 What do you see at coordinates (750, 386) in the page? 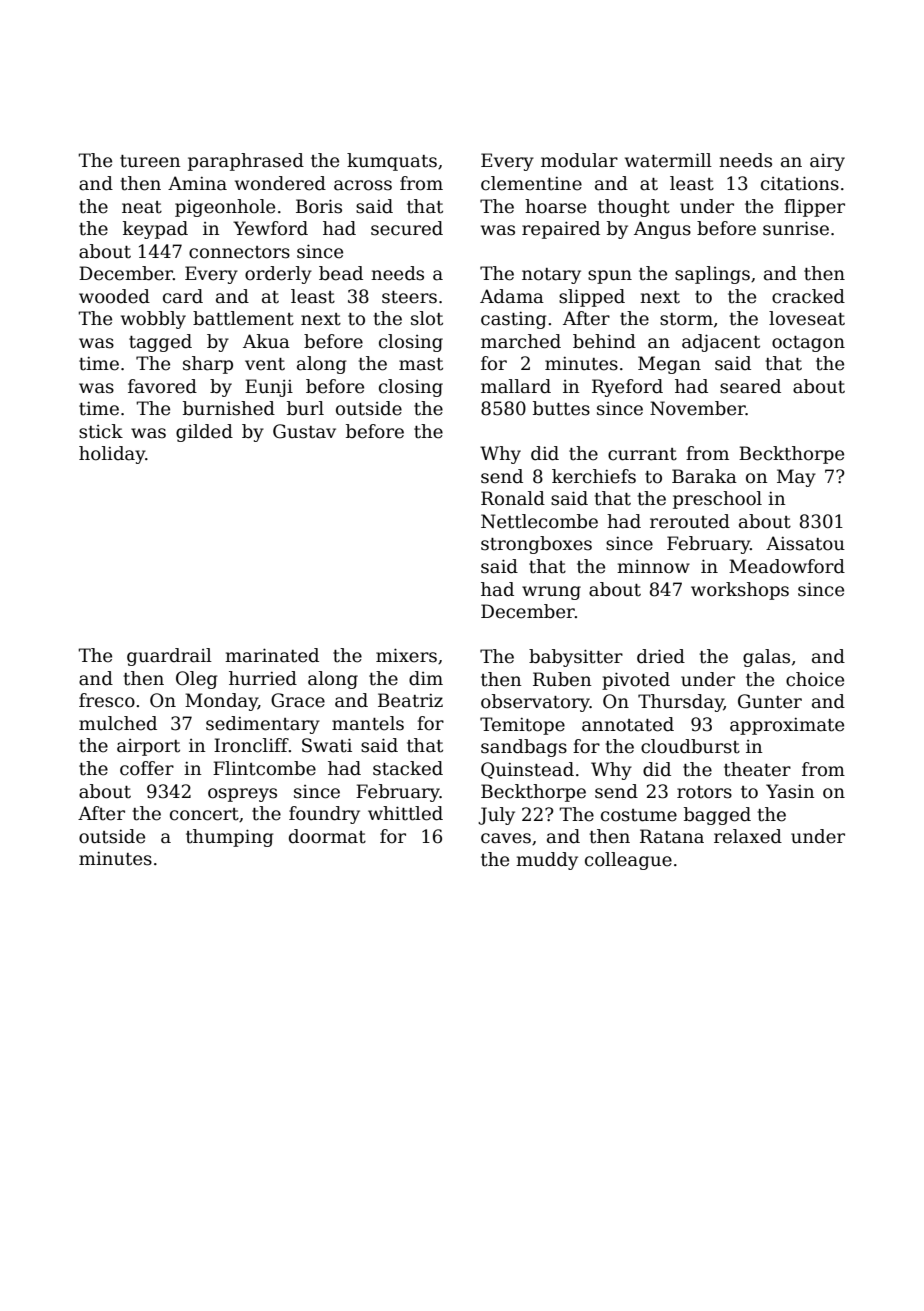
I see `seared` at bounding box center [750, 386].
